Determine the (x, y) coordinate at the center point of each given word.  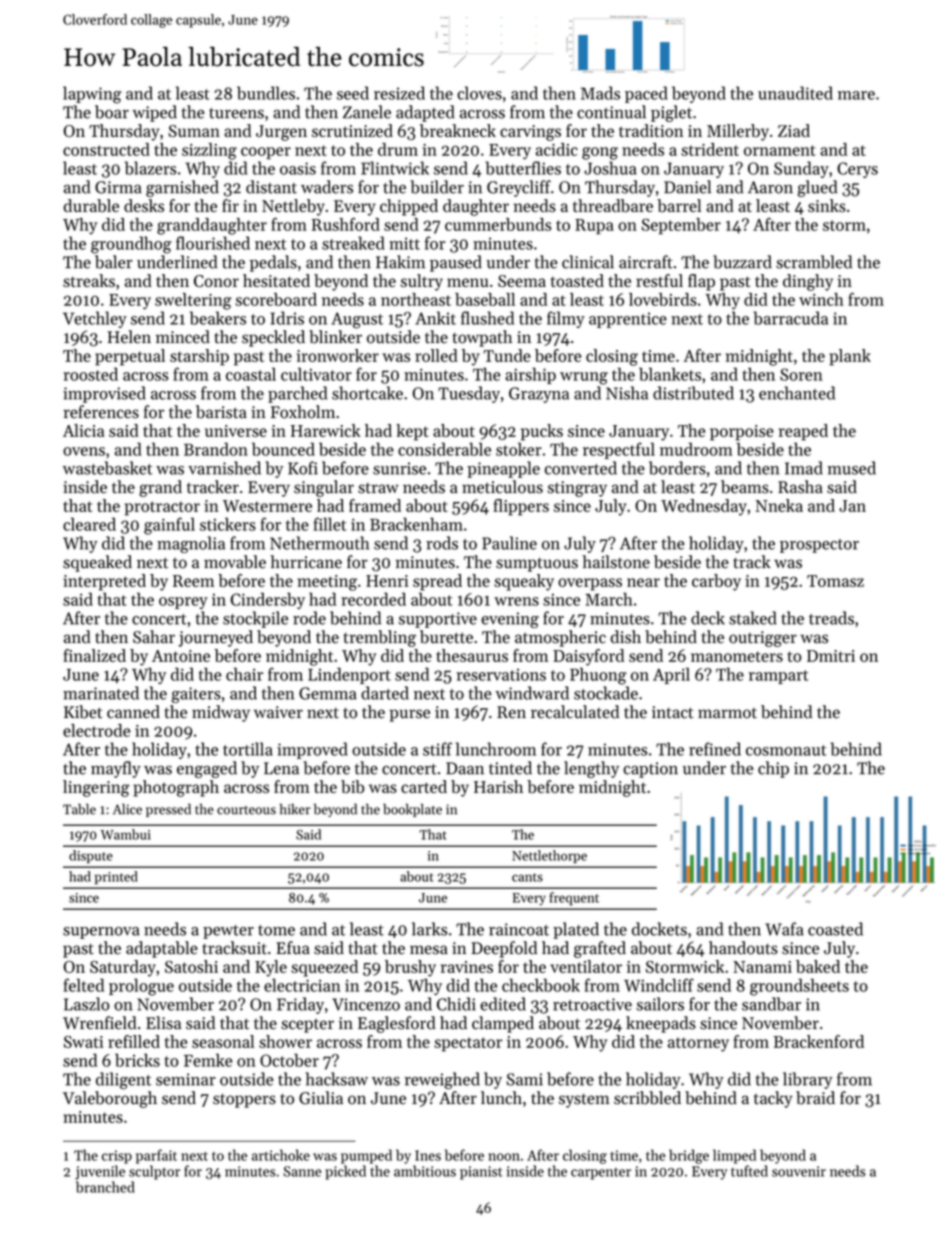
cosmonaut (786, 750)
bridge (689, 1156)
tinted (510, 768)
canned (133, 712)
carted (424, 786)
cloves (479, 93)
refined (715, 749)
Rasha (800, 487)
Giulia (321, 1098)
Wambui (126, 834)
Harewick (326, 430)
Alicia (83, 430)
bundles (266, 93)
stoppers (244, 1100)
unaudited (795, 93)
